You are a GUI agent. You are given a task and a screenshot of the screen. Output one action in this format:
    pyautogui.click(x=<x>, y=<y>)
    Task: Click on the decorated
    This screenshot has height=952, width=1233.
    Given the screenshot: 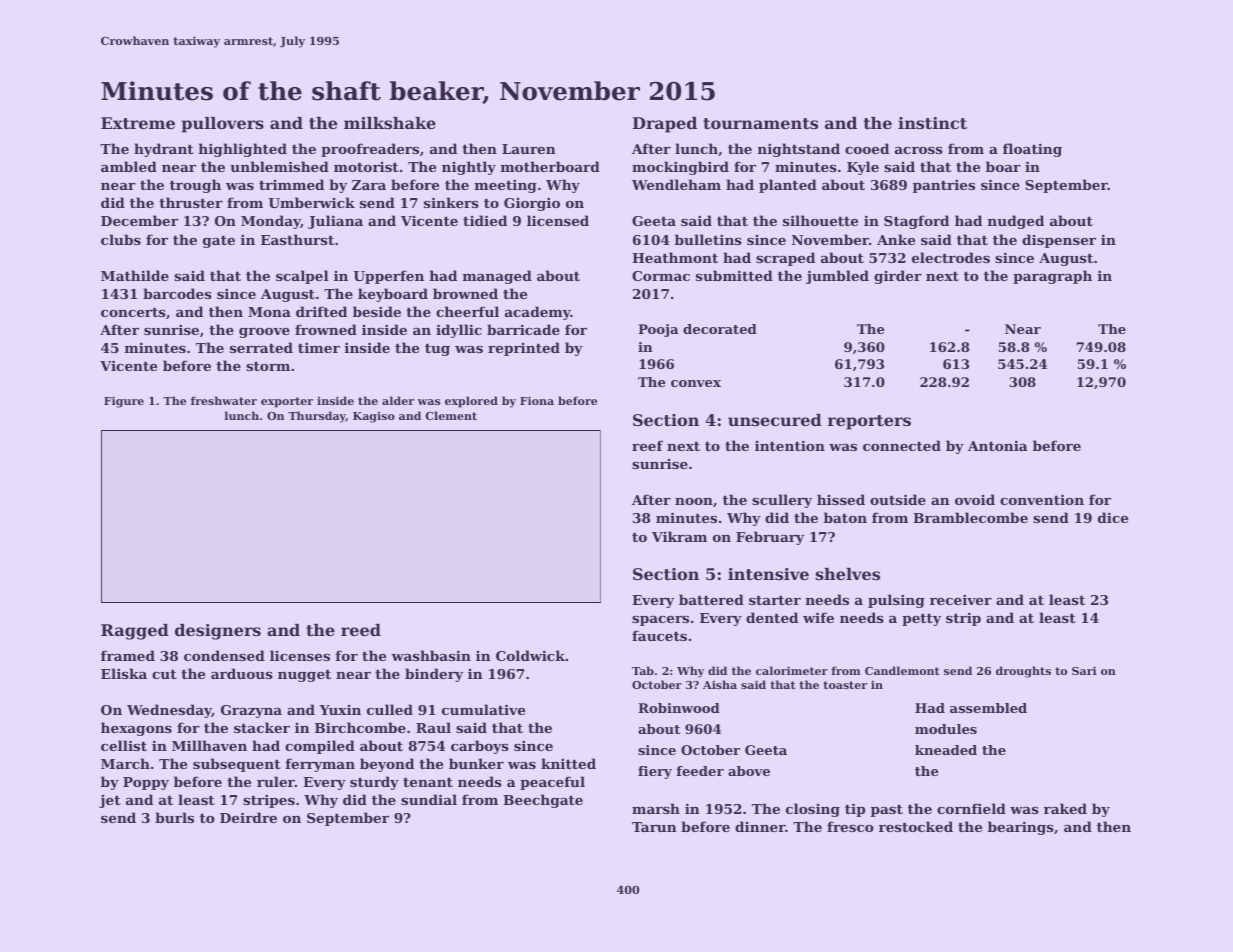 What is the action you would take?
    pyautogui.click(x=720, y=329)
